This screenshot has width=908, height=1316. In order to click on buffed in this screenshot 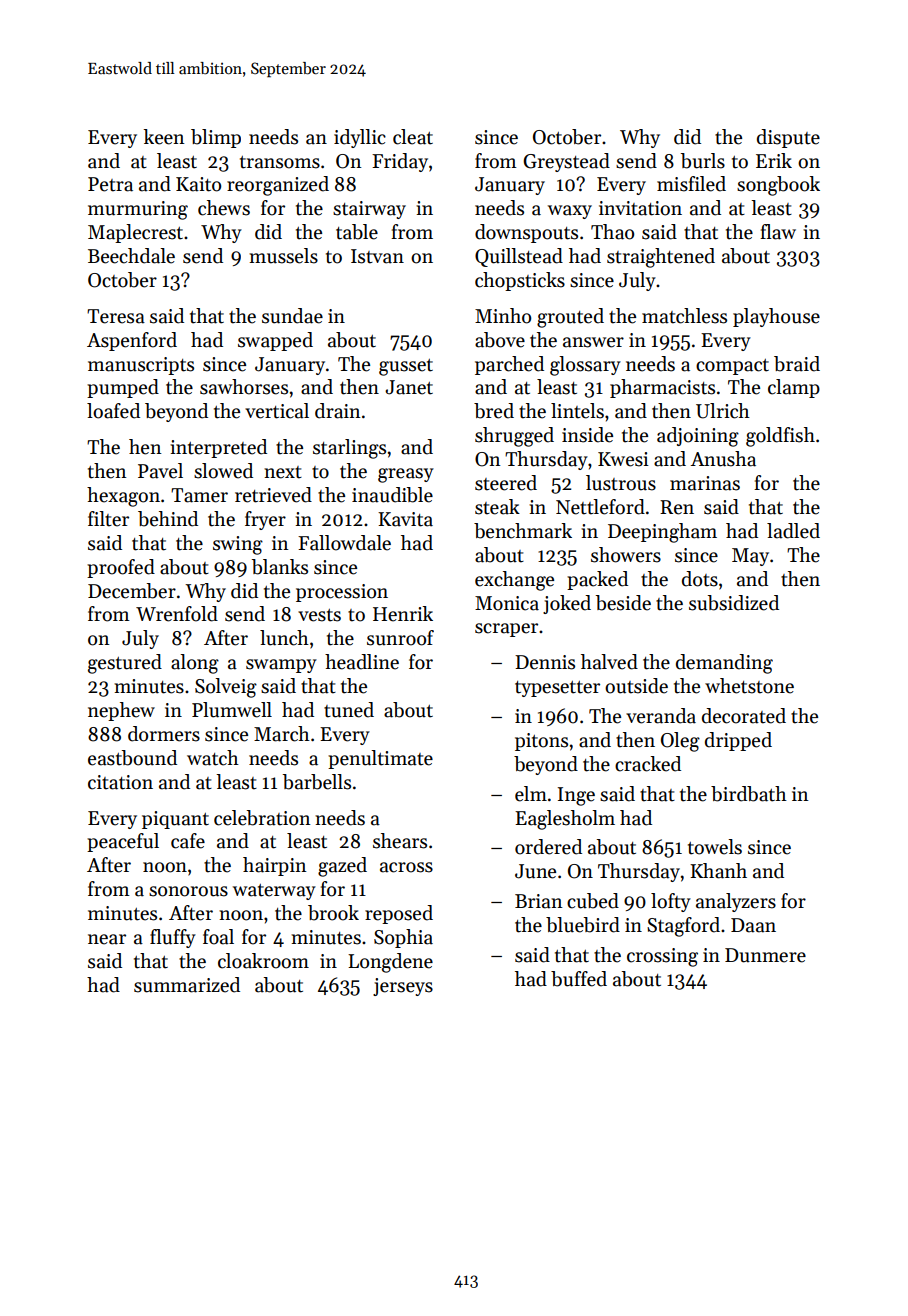, I will do `click(579, 979)`.
